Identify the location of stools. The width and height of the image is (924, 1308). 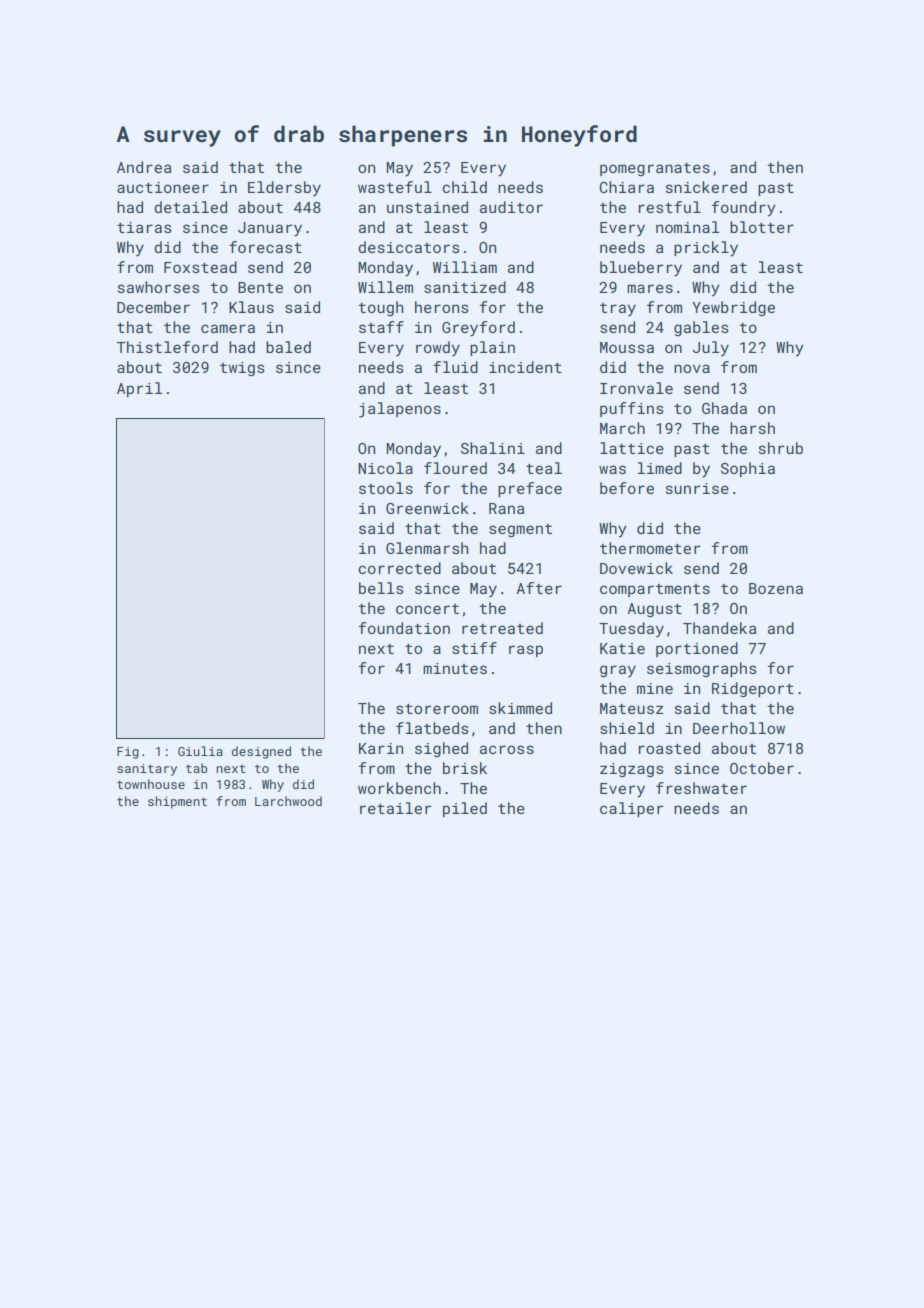
(386, 488).
